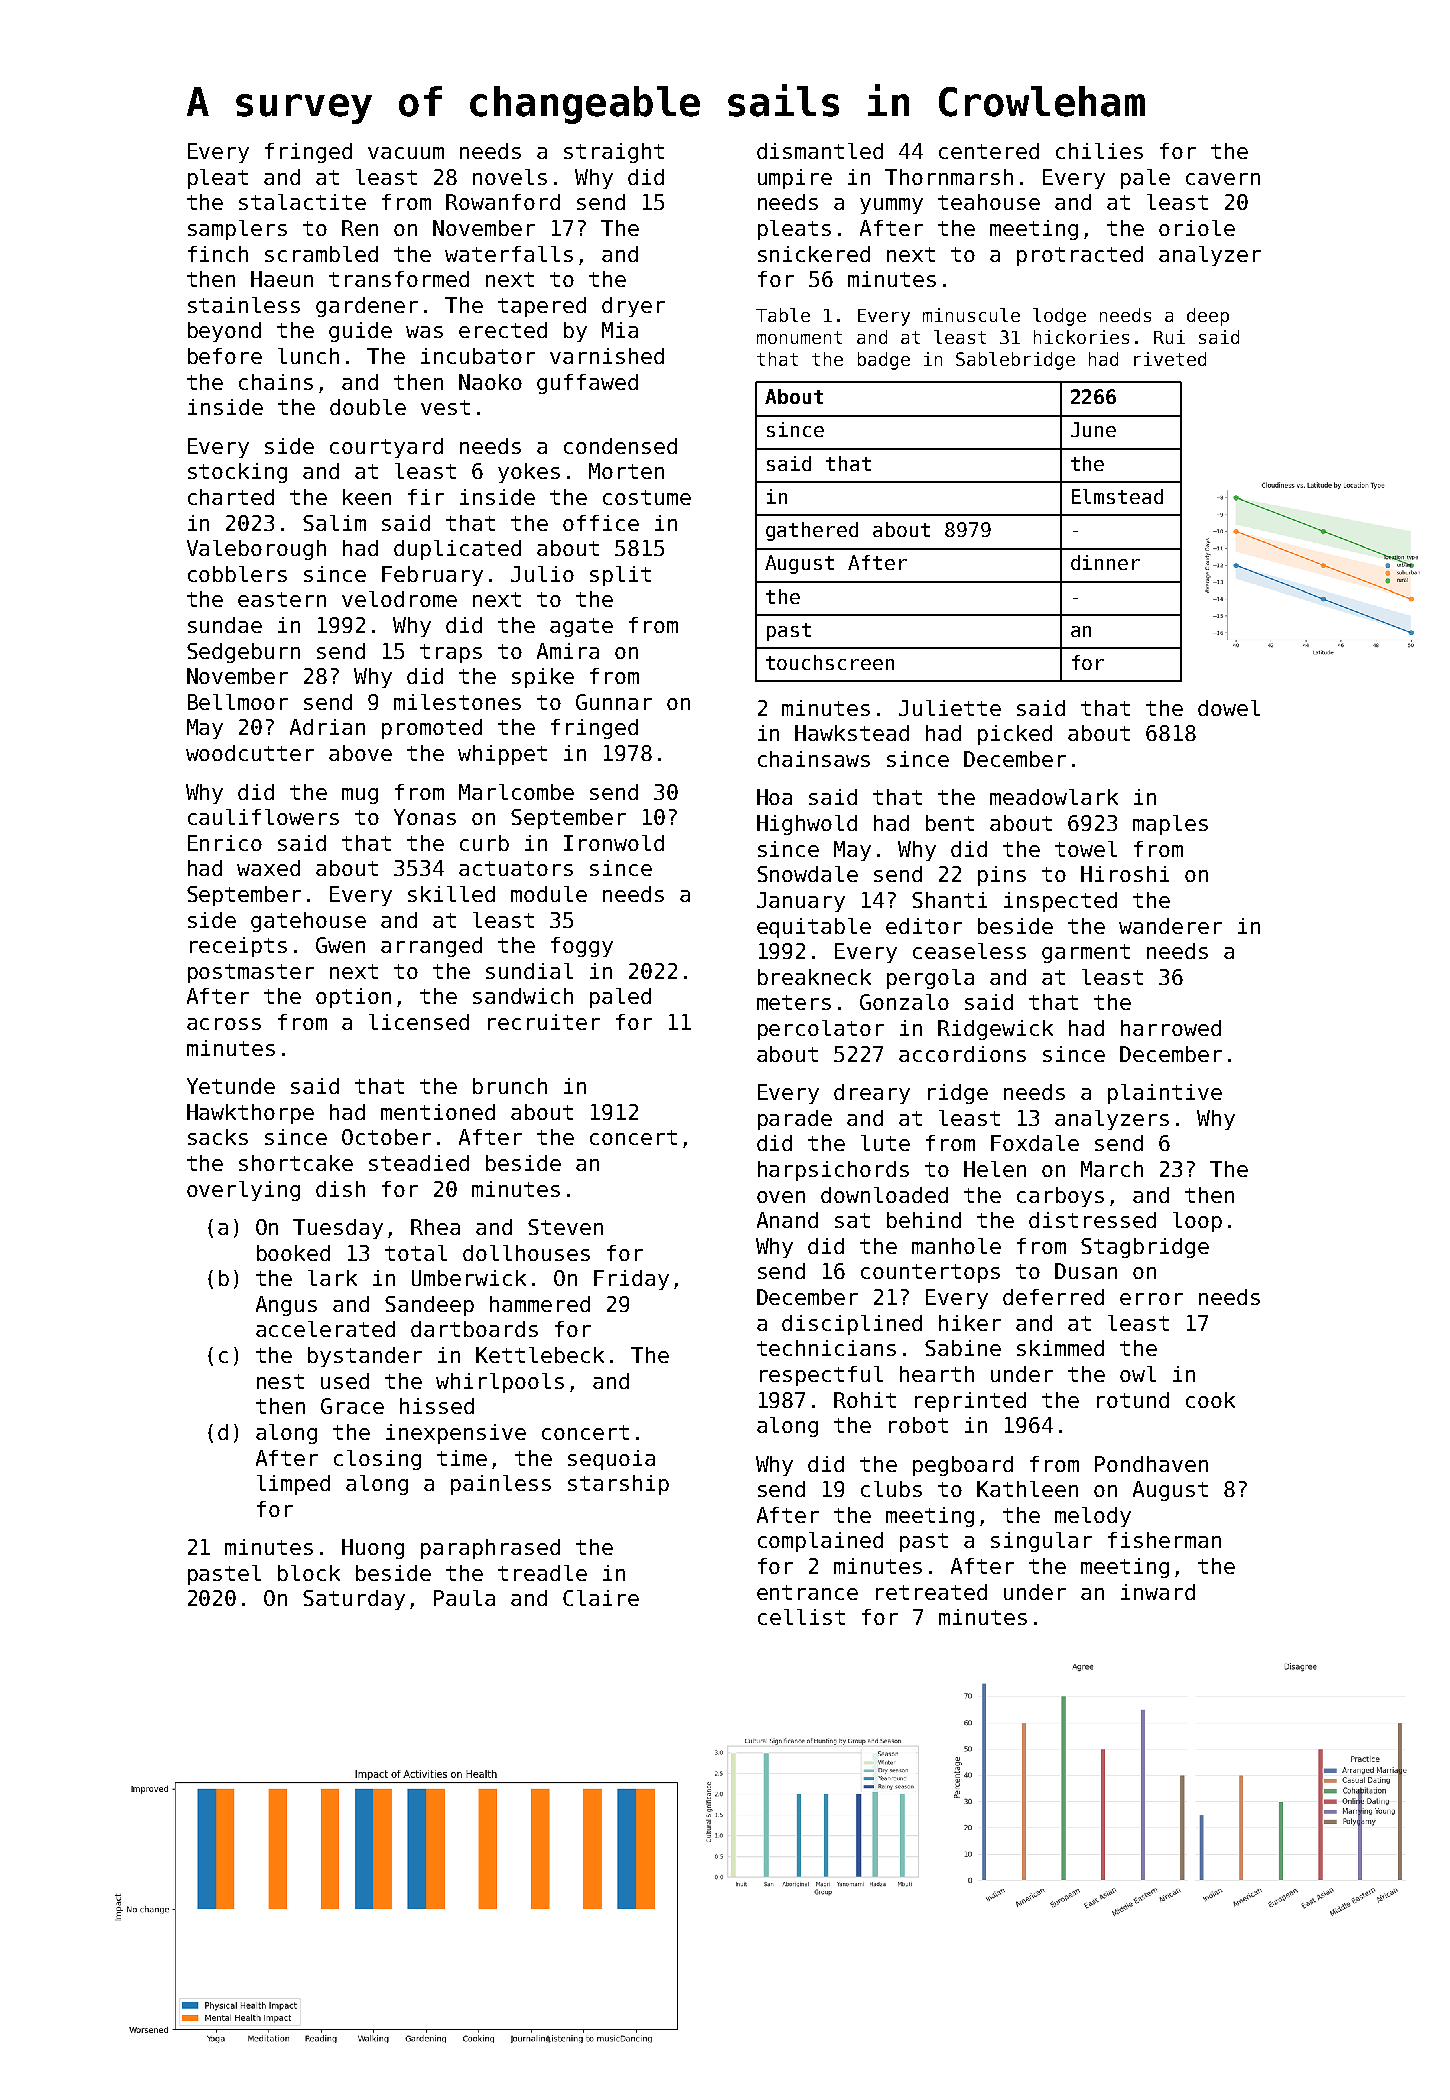 The image size is (1450, 2100). What do you see at coordinates (1165, 1094) in the screenshot?
I see `plaintive` at bounding box center [1165, 1094].
